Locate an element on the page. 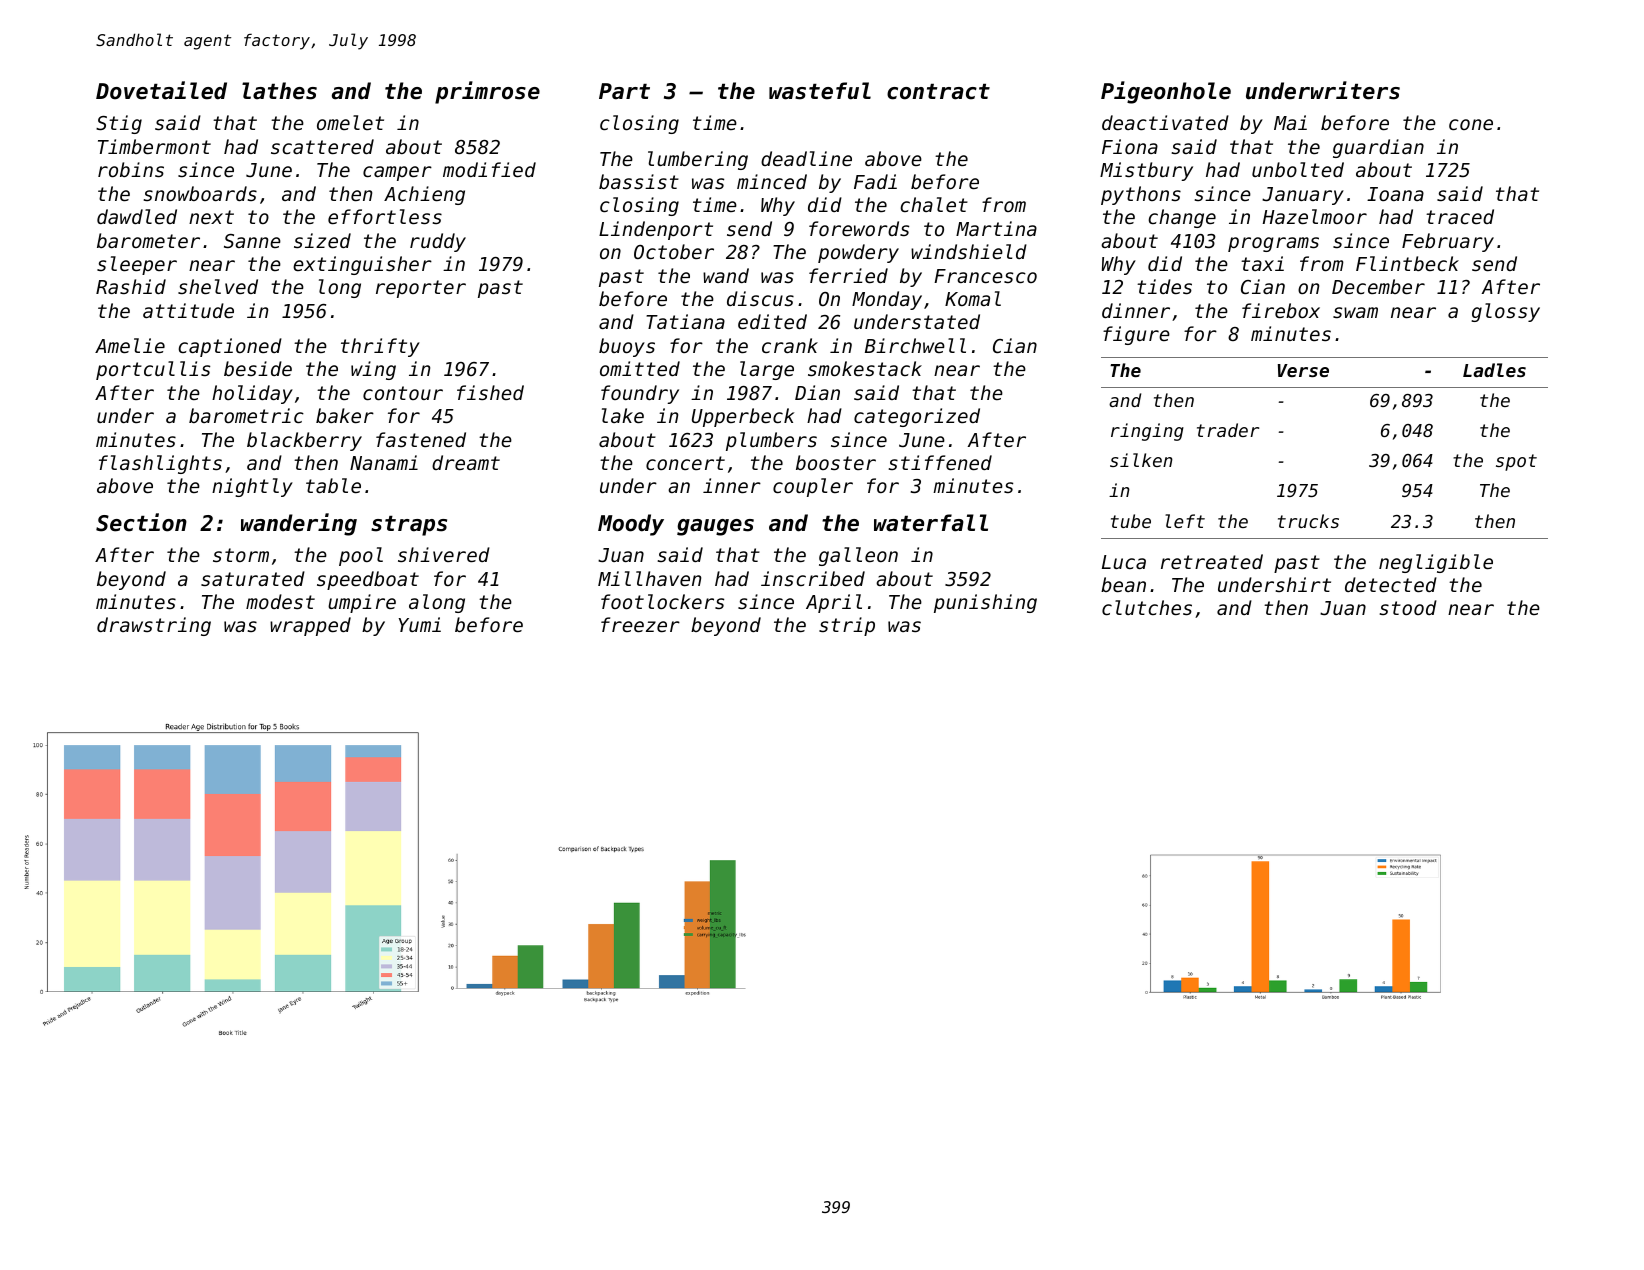 This page has height=1270, width=1644. firebox is located at coordinates (1281, 310).
